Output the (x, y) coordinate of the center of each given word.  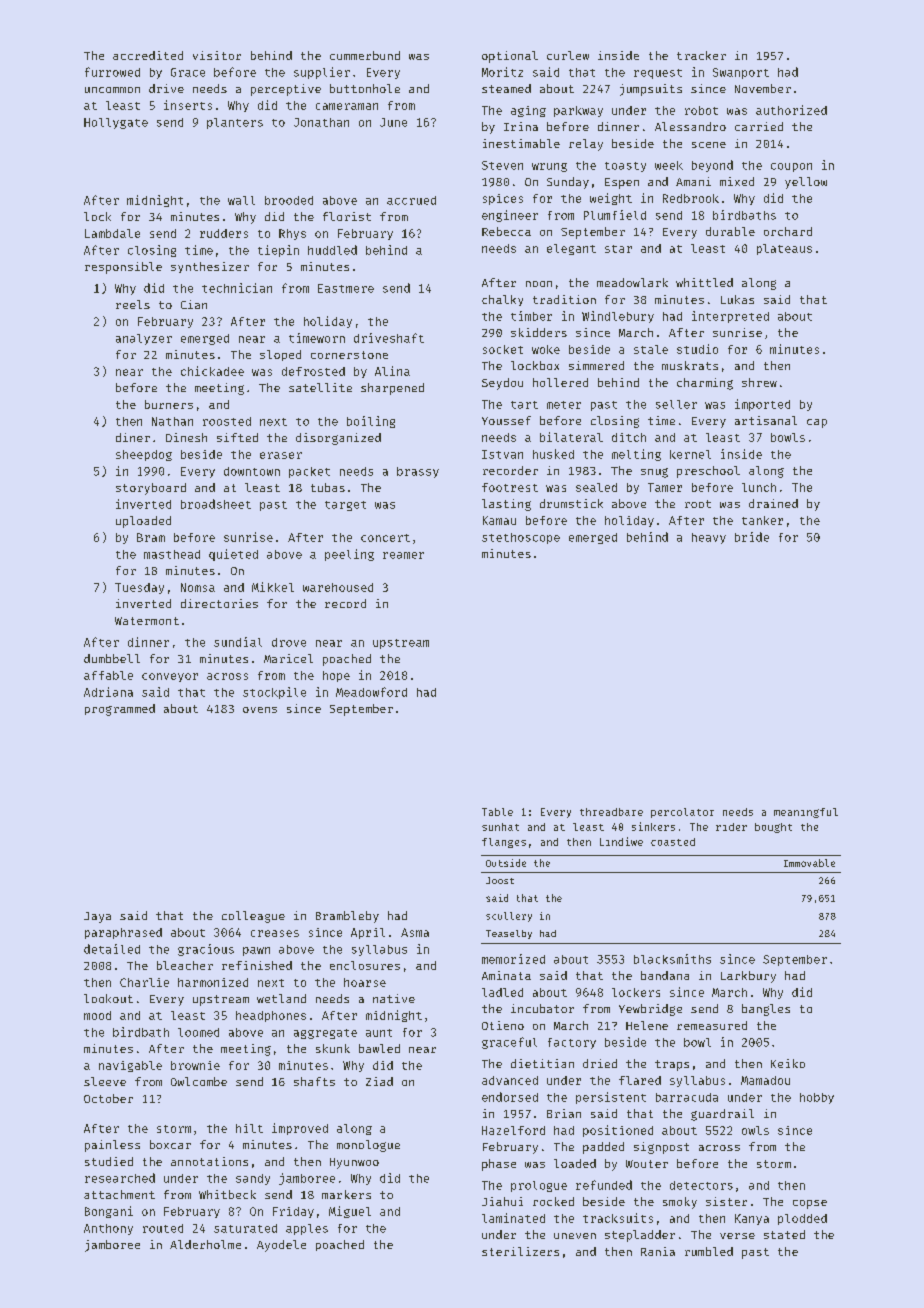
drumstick (571, 503)
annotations (209, 1161)
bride (752, 537)
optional (510, 57)
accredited (148, 55)
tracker (701, 55)
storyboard (151, 489)
